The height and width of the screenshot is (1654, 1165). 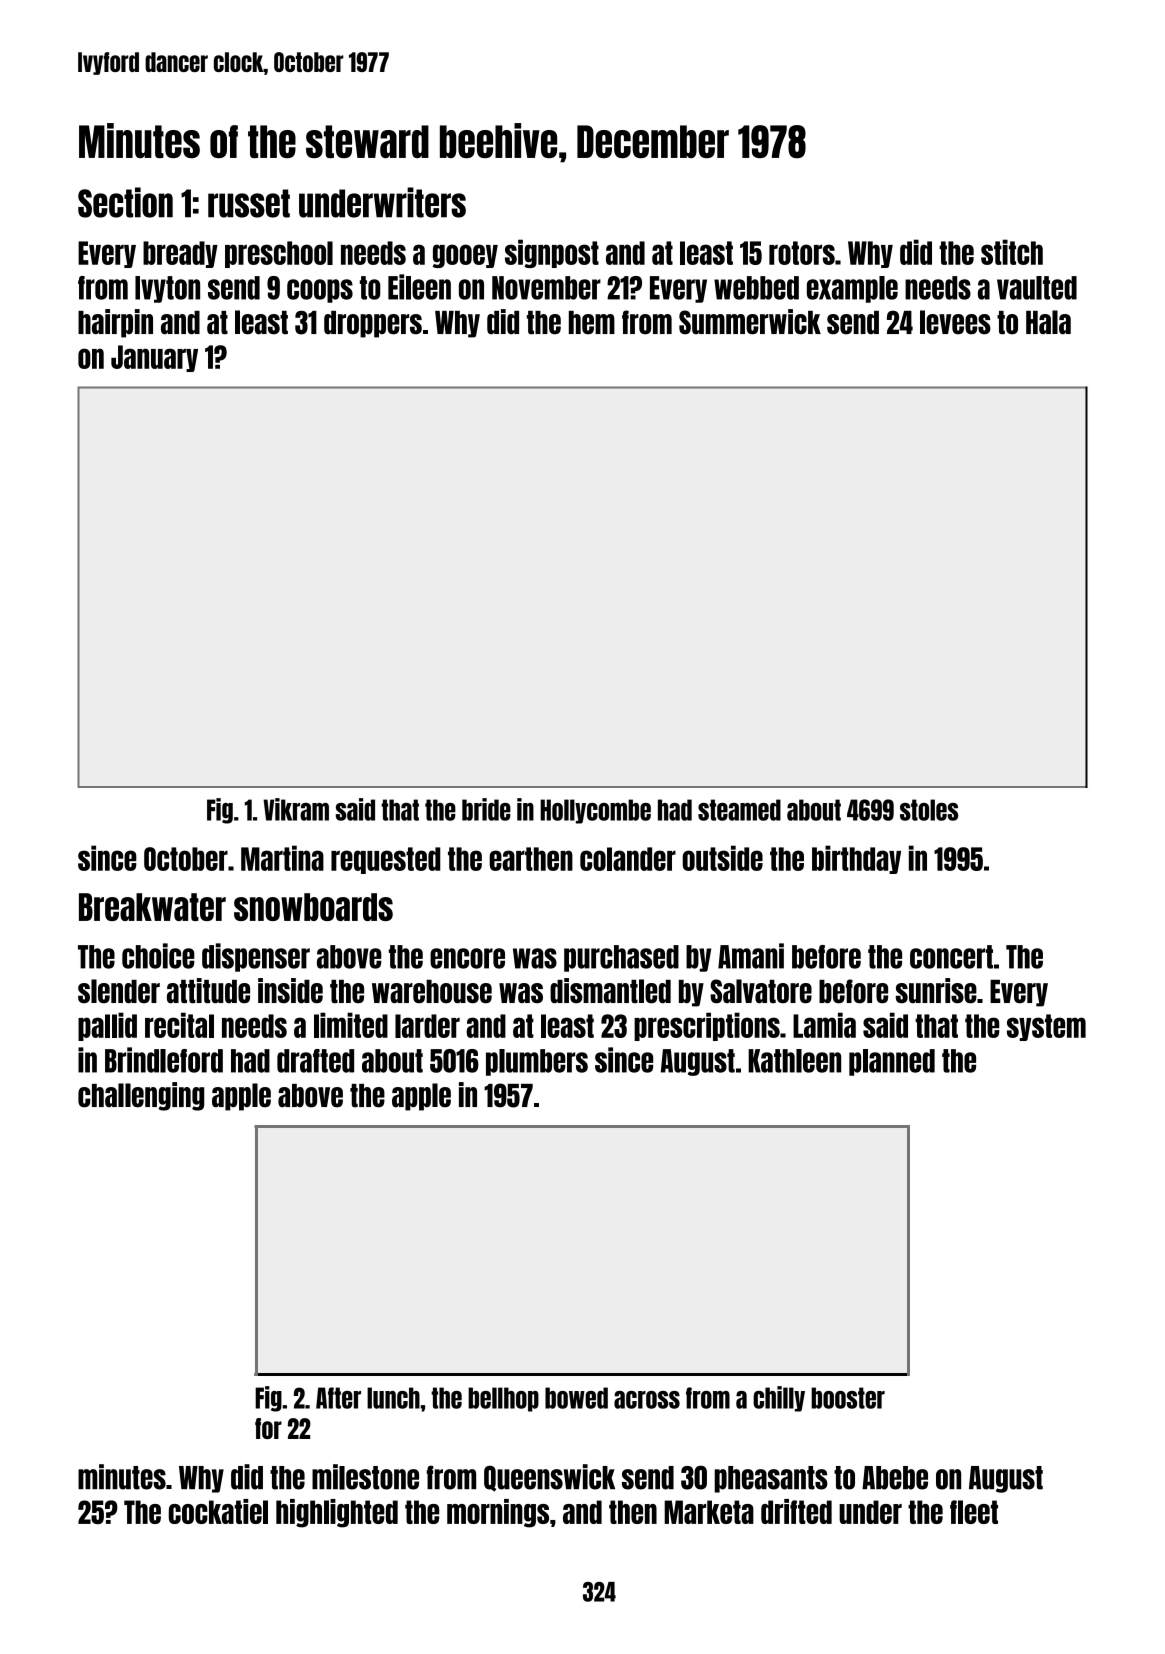 What do you see at coordinates (802, 253) in the screenshot?
I see `rotors` at bounding box center [802, 253].
